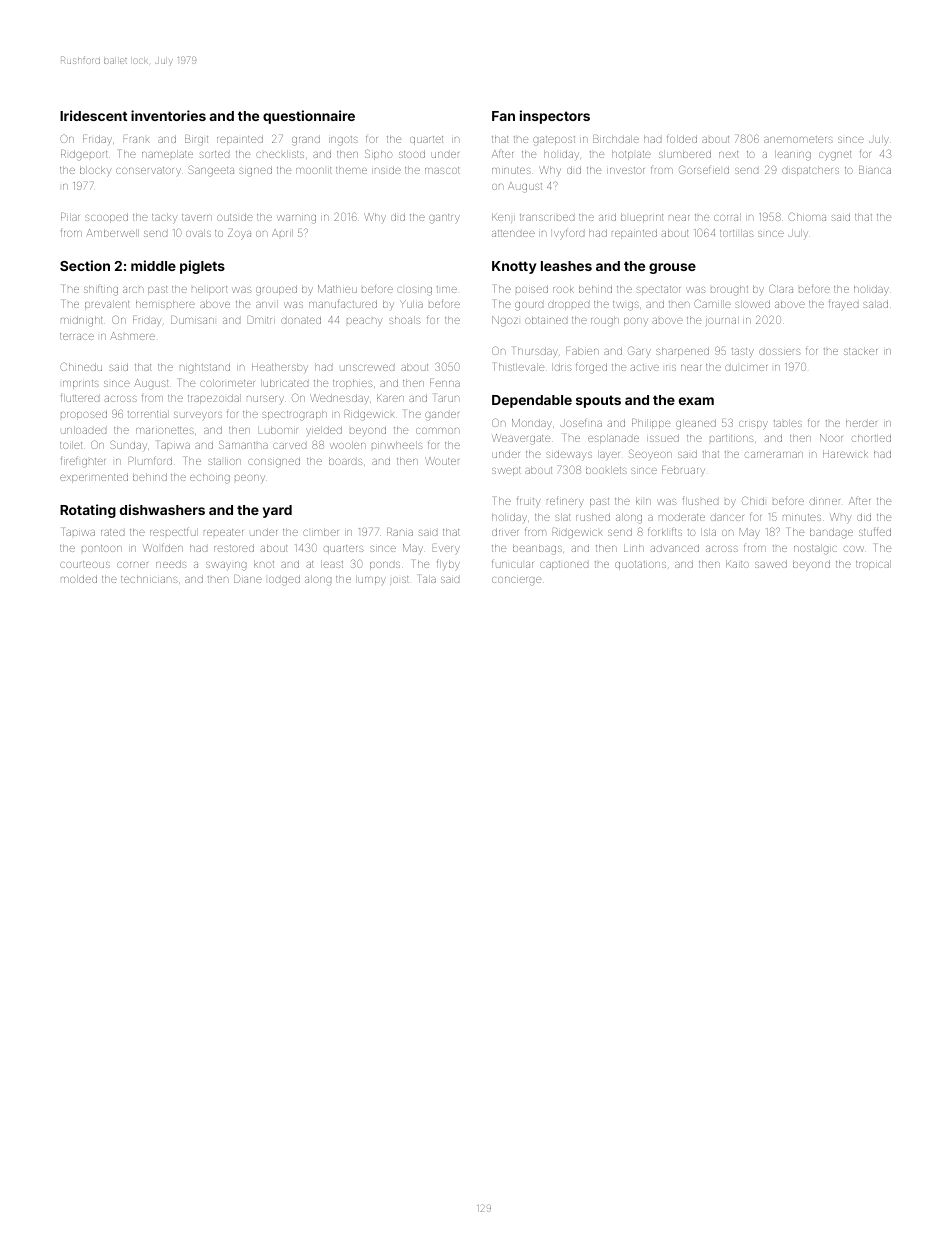  What do you see at coordinates (753, 425) in the page?
I see `crispy` at bounding box center [753, 425].
